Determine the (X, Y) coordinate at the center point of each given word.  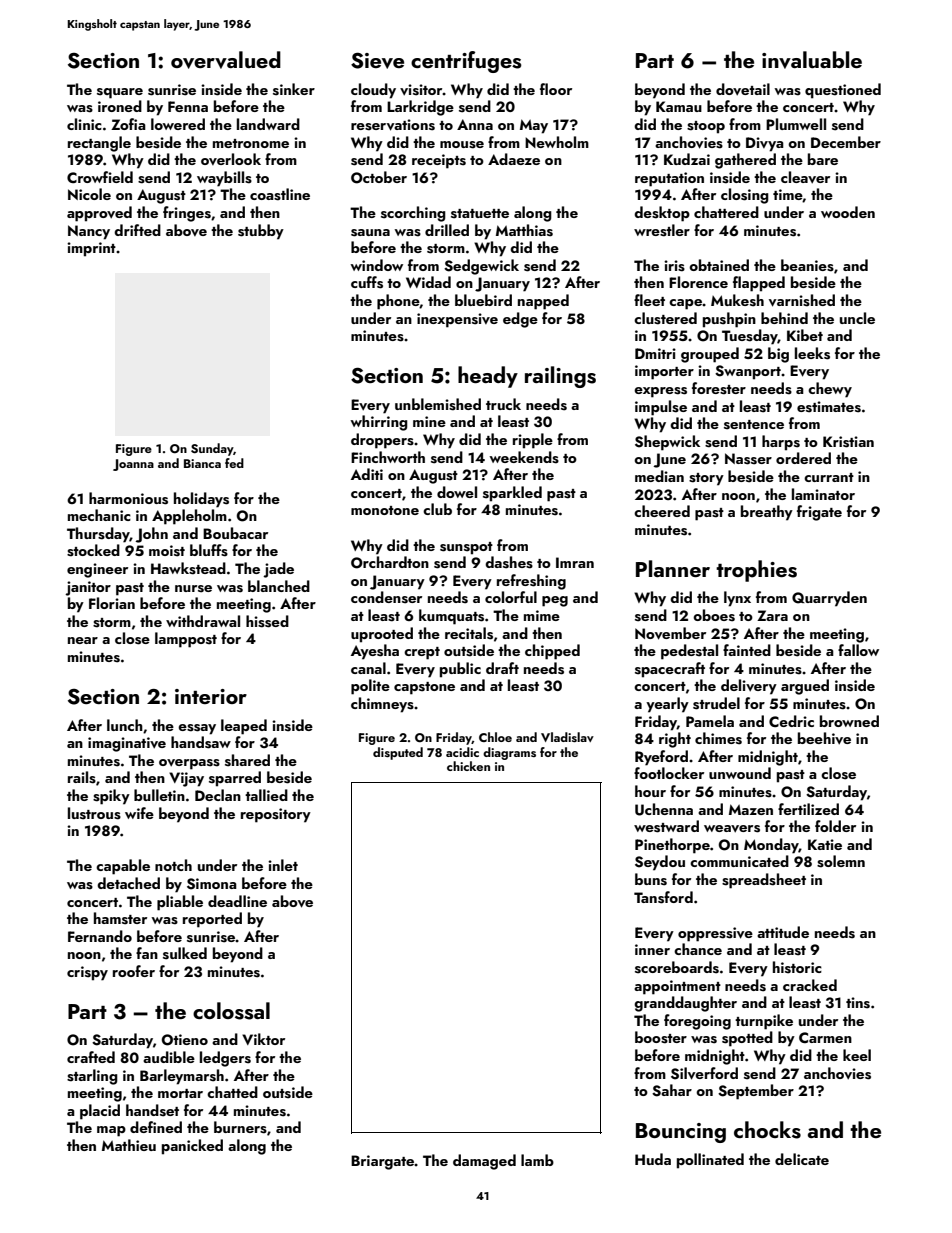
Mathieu (129, 1145)
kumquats (451, 617)
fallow (858, 650)
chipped (552, 652)
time (788, 195)
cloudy (373, 91)
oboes (714, 615)
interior (211, 696)
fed (234, 463)
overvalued (226, 60)
